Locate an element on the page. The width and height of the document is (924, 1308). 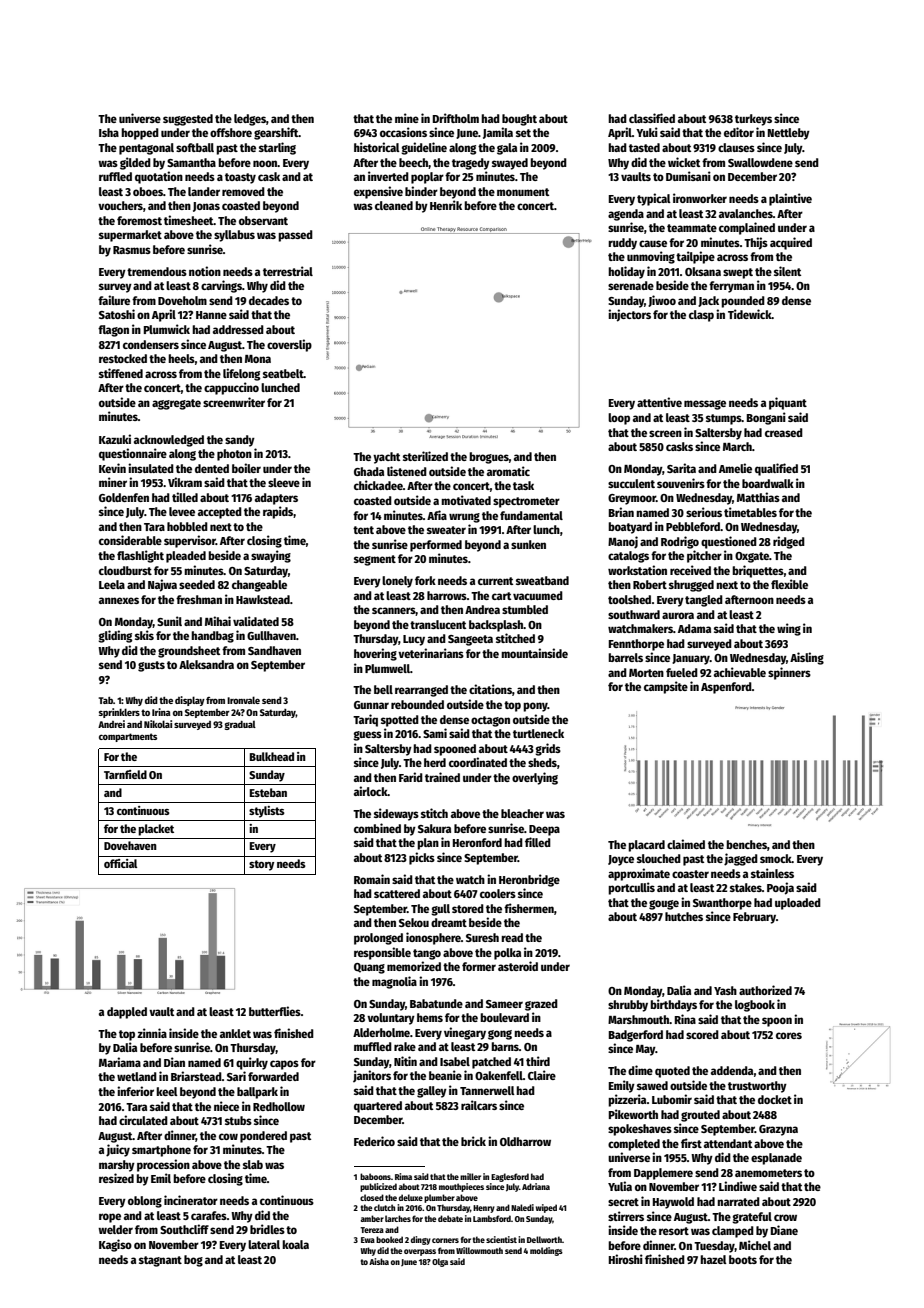
tragedy is located at coordinates (471, 164).
